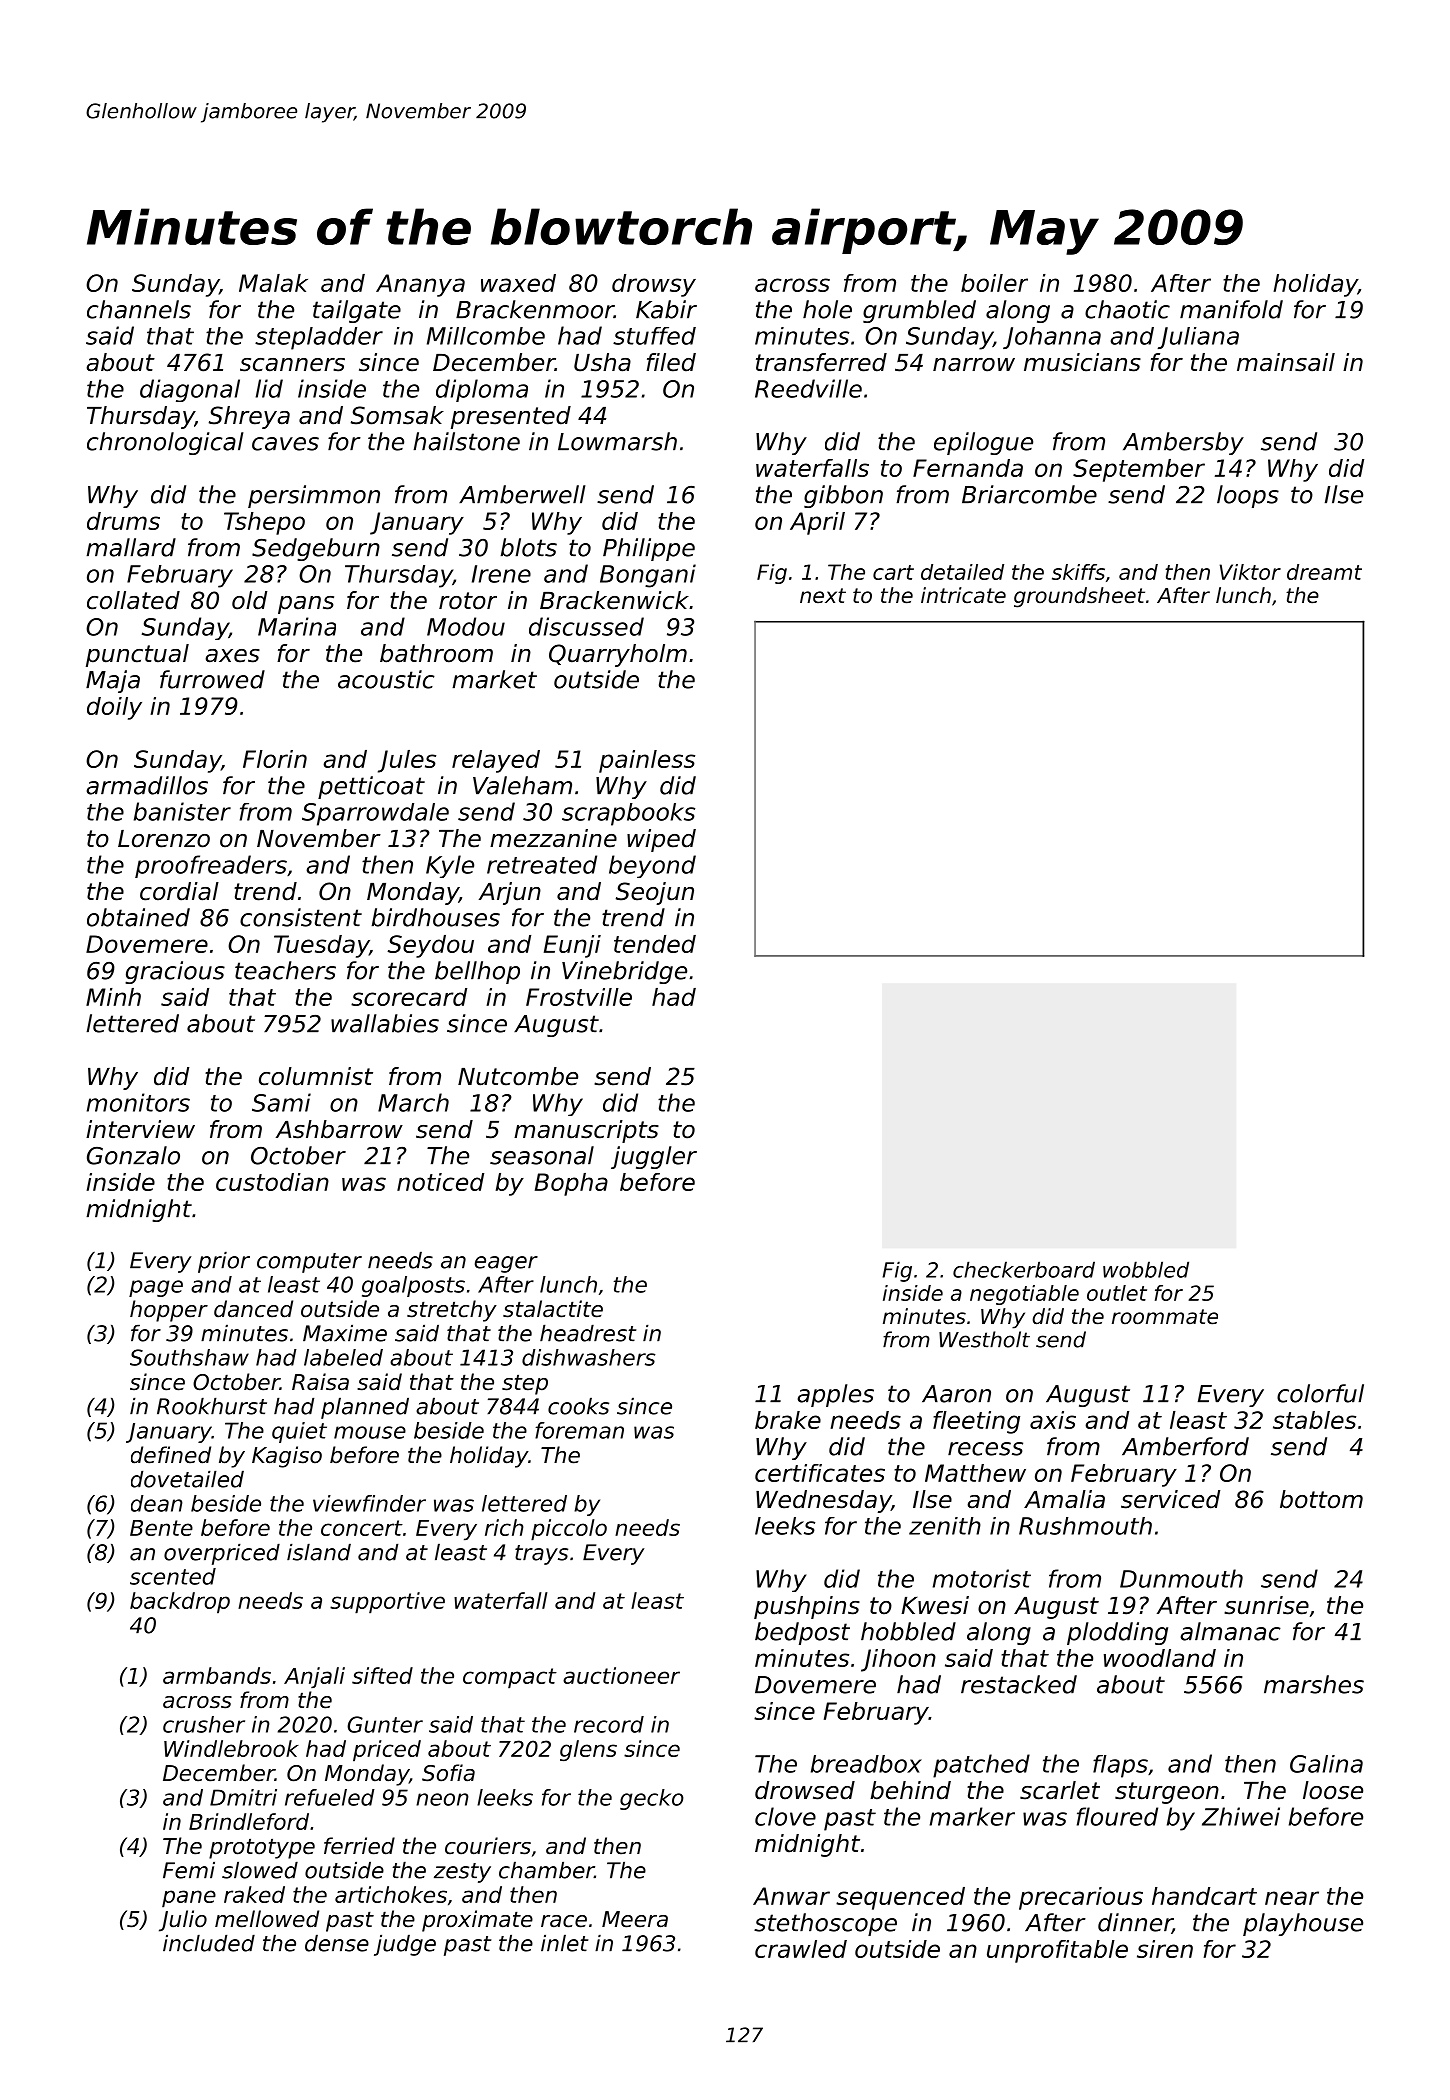 This document has width=1450, height=2100. Describe the element at coordinates (1024, 1269) in the document. I see `checkerboard` at that location.
